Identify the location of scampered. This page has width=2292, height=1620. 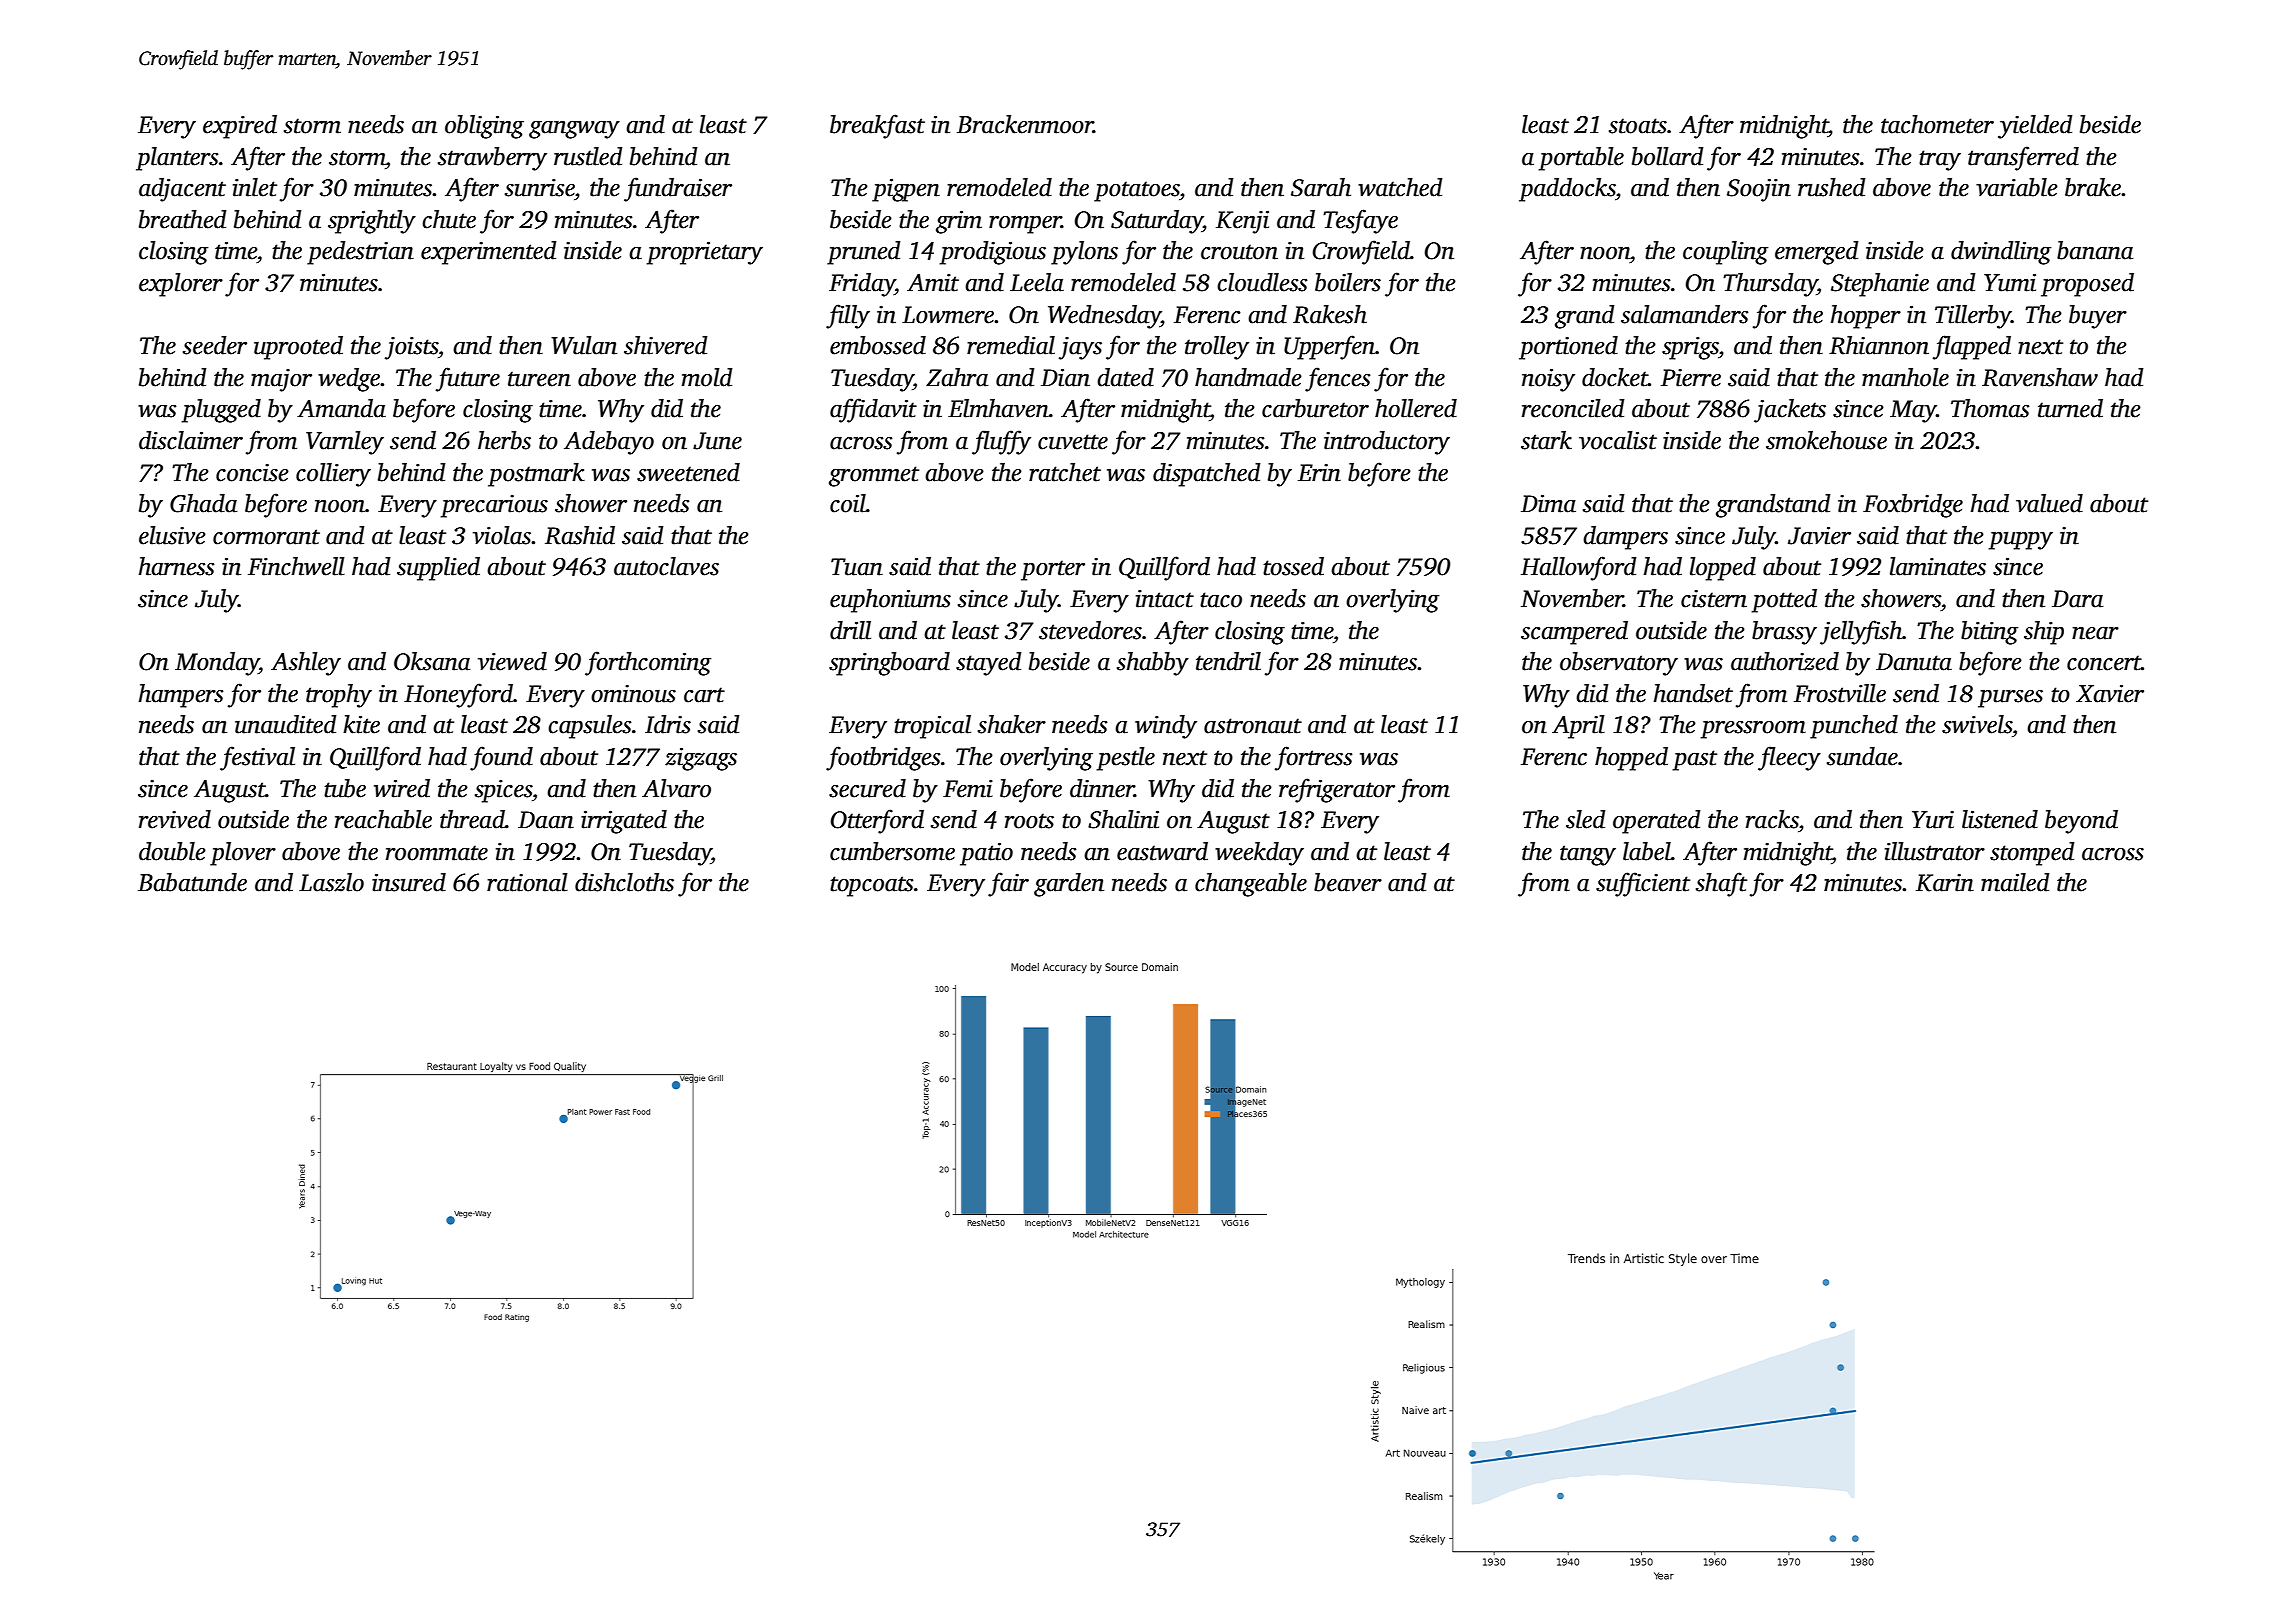
(1574, 633).
